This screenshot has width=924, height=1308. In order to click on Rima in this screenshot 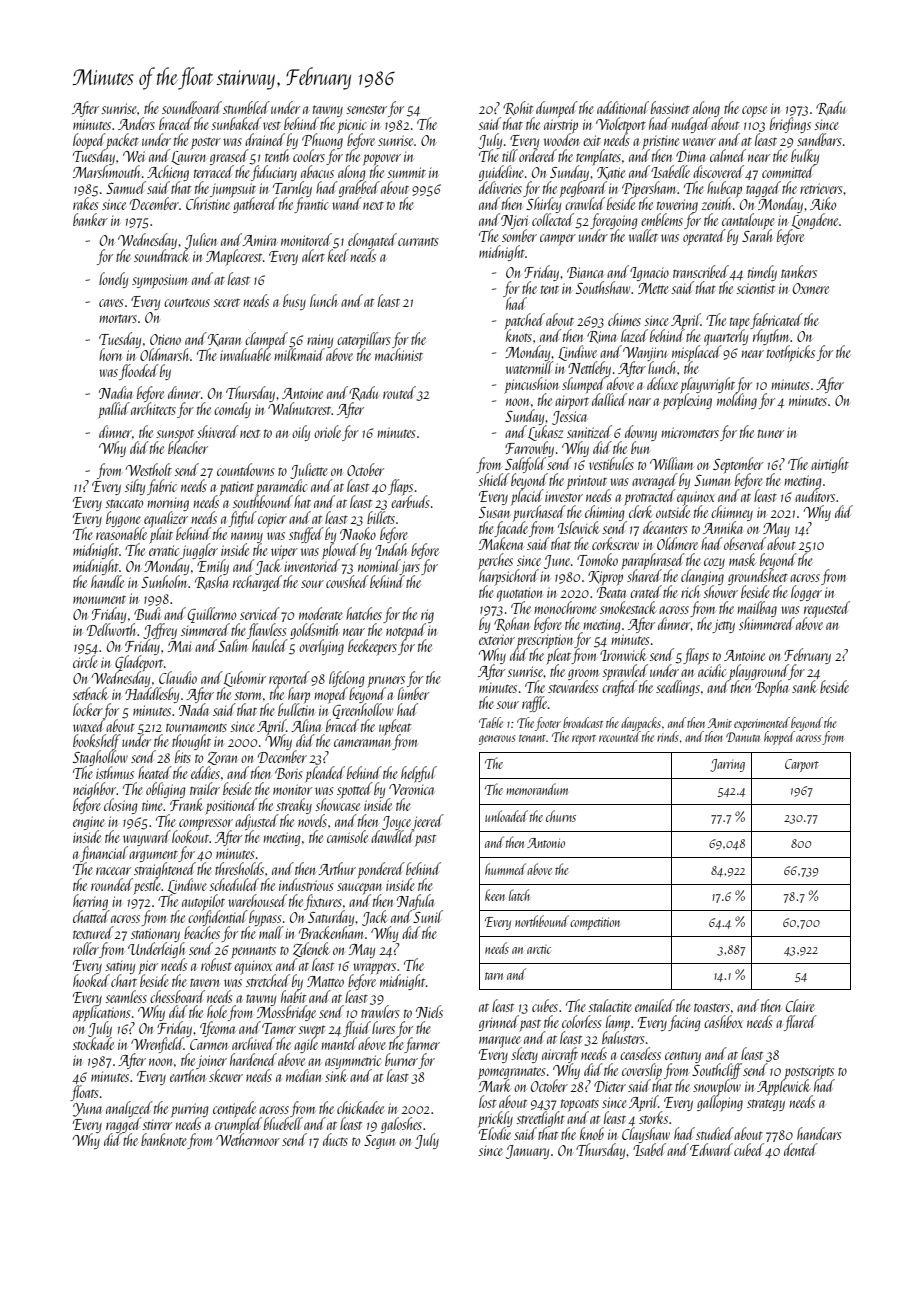, I will do `click(601, 337)`.
